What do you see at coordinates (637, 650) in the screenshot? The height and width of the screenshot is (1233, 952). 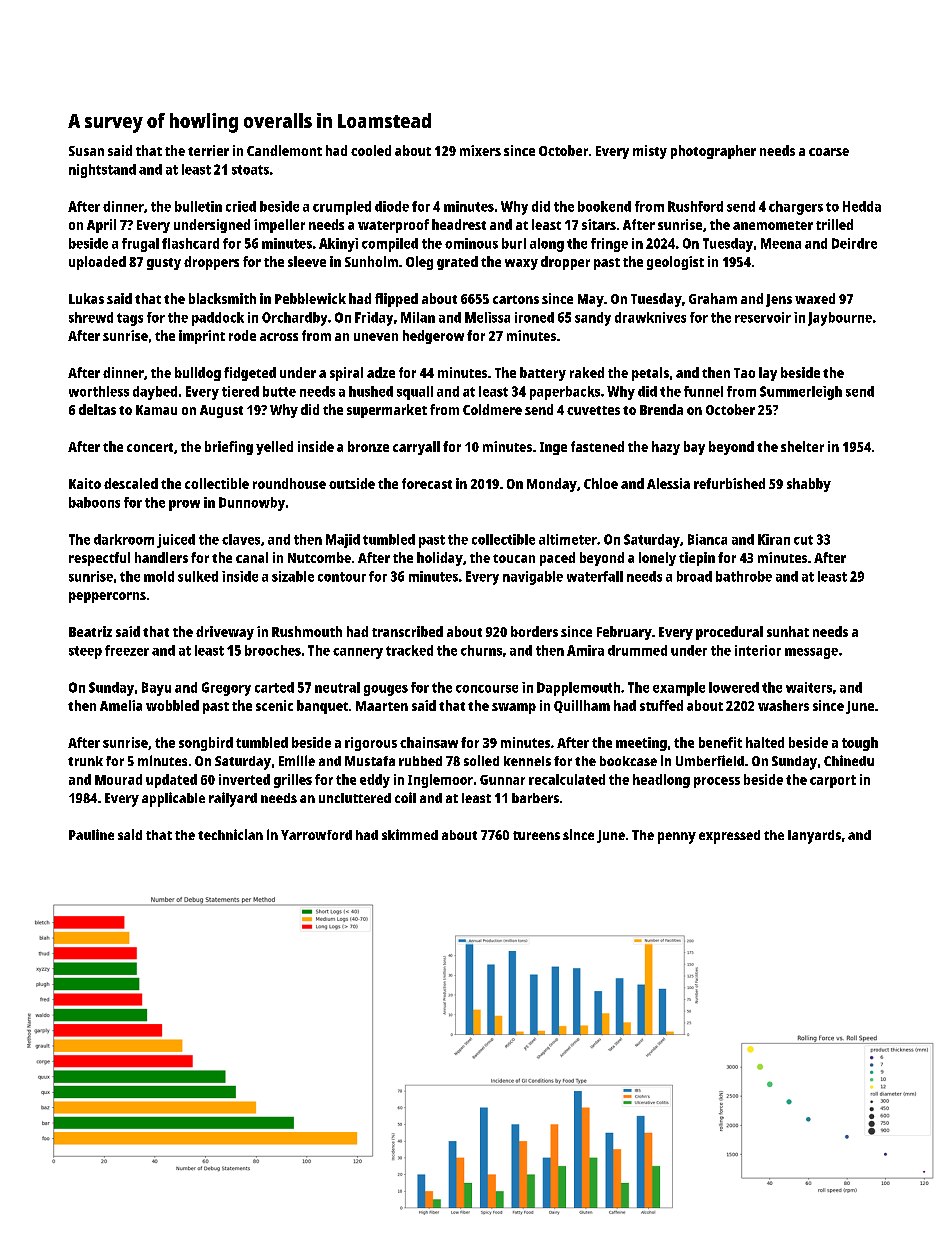 I see `drummed` at bounding box center [637, 650].
